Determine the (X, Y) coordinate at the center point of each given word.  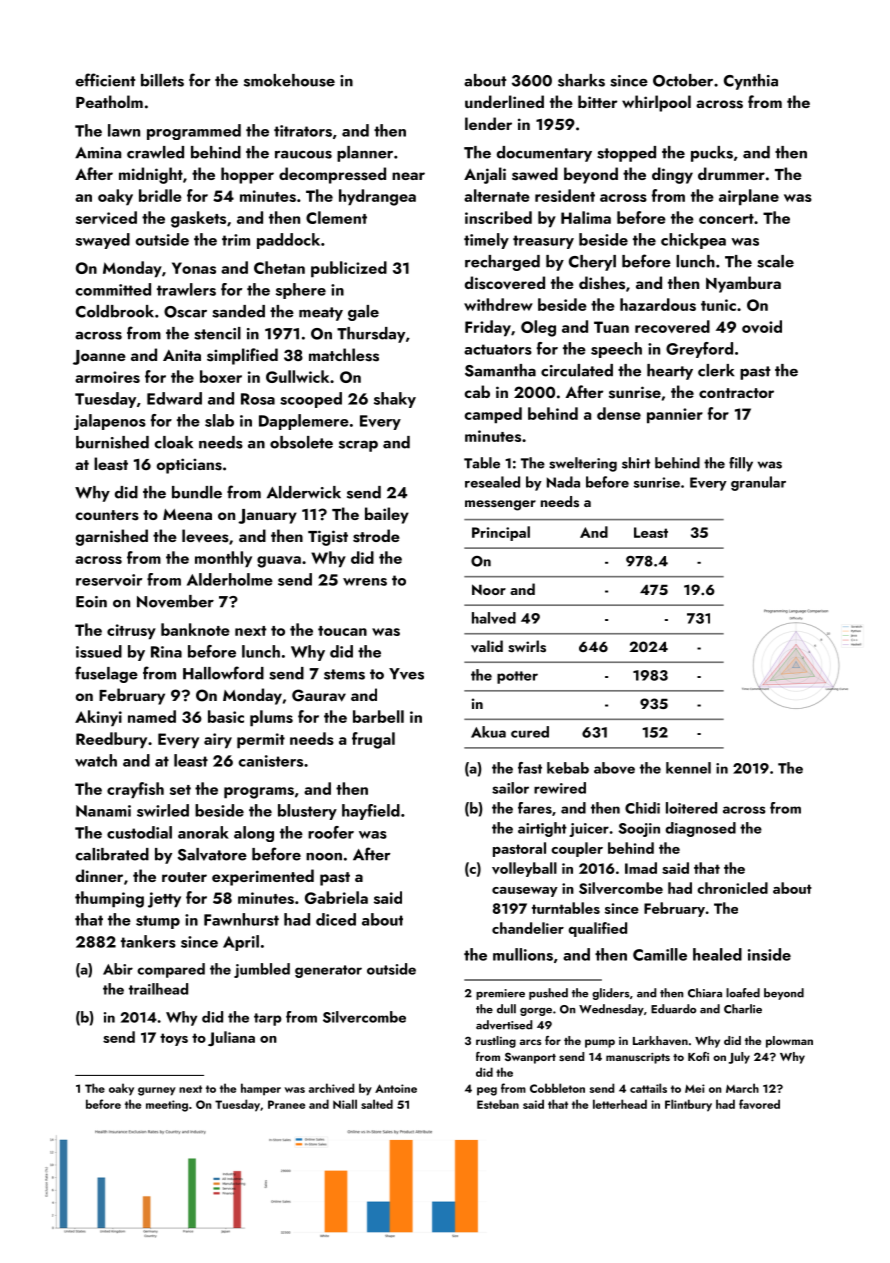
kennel (688, 768)
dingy (672, 175)
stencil (217, 333)
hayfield (371, 812)
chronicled (732, 888)
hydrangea (377, 197)
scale (775, 261)
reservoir (109, 580)
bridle (160, 195)
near (408, 176)
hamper (261, 1089)
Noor (489, 589)
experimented (263, 877)
